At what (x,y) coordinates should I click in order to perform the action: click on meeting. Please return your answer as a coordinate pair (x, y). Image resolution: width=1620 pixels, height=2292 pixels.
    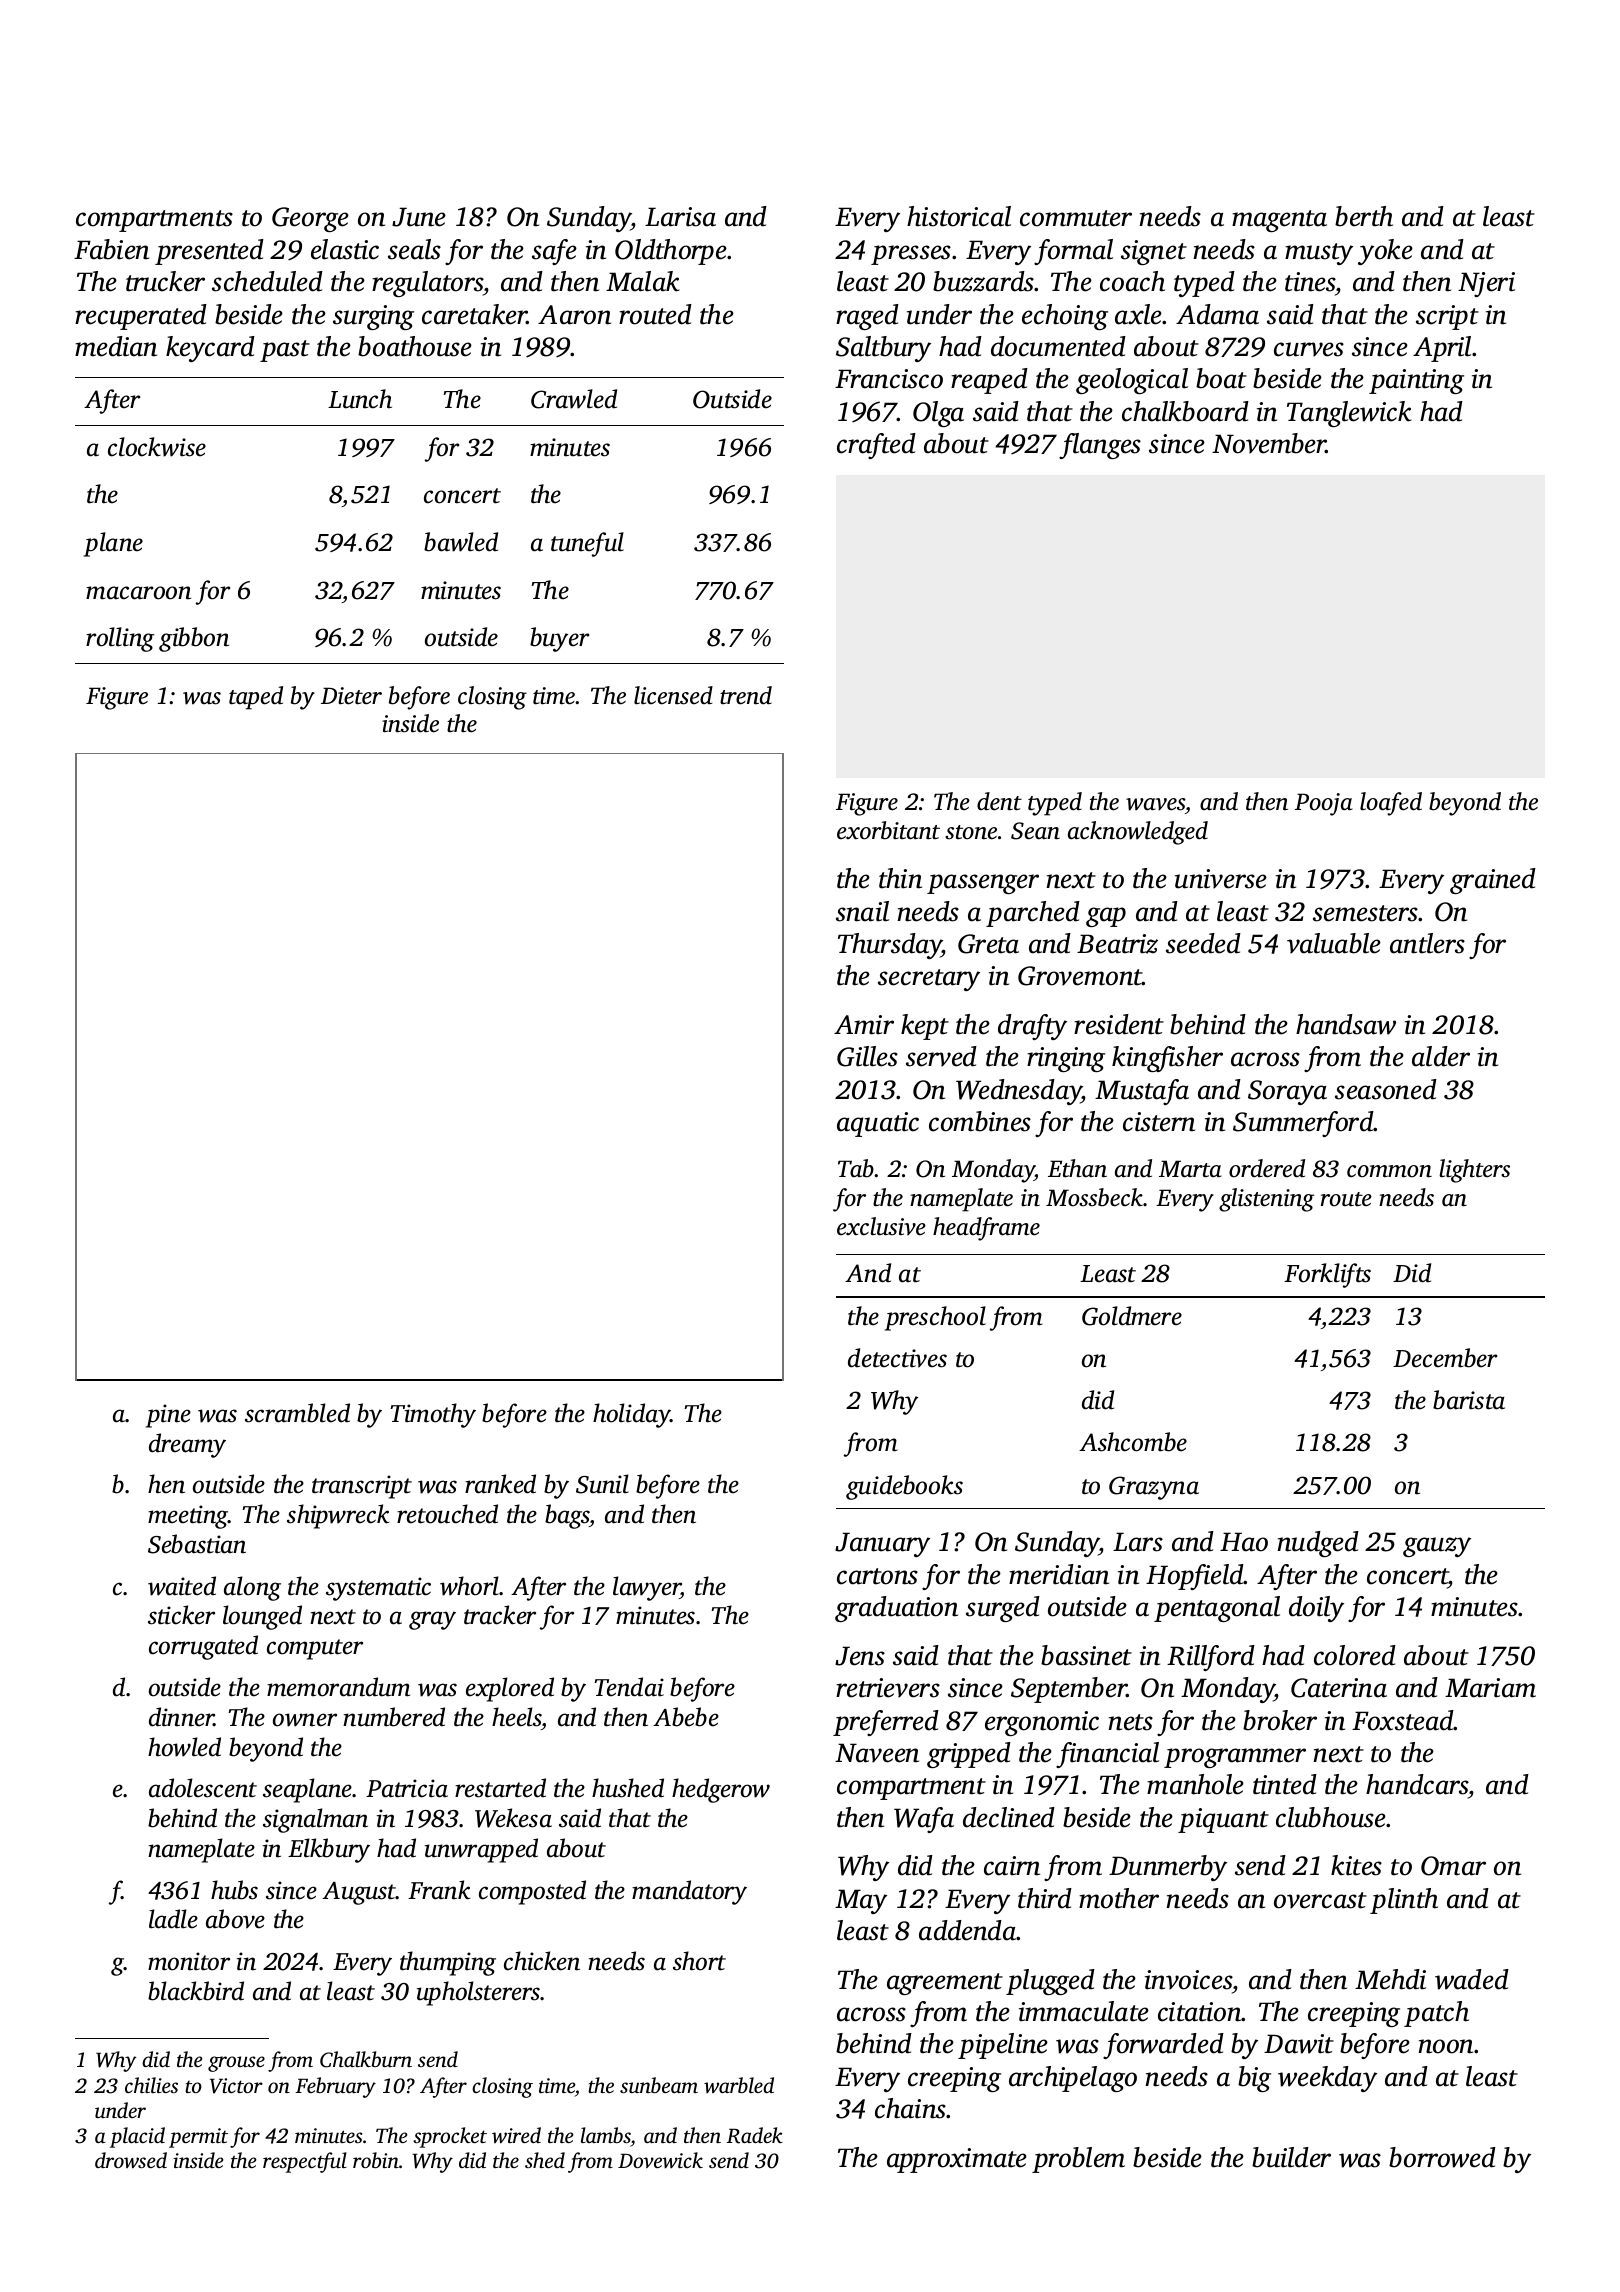
    Looking at the image, I should click on (188, 1517).
